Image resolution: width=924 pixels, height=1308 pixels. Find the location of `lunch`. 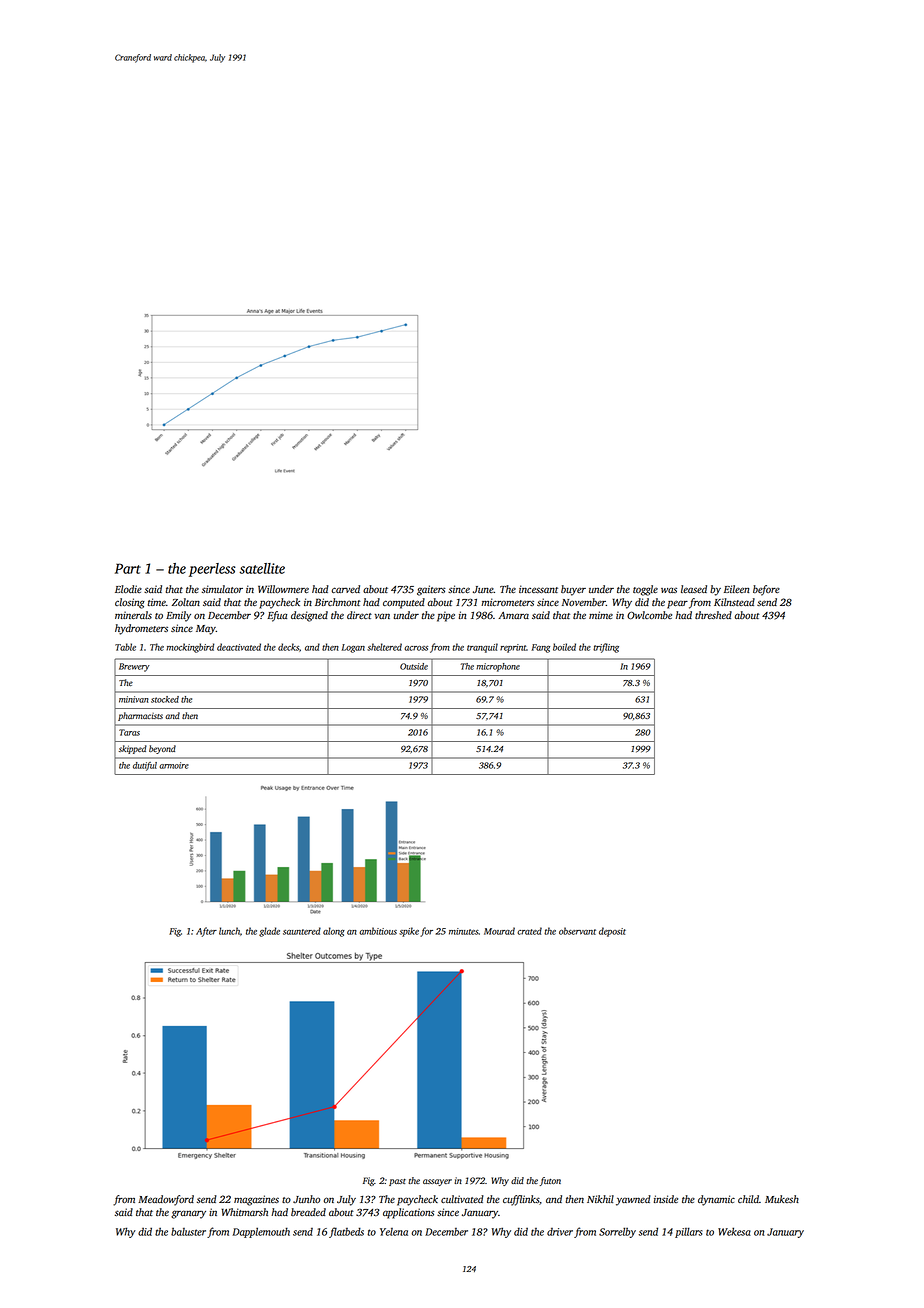

lunch is located at coordinates (229, 931).
